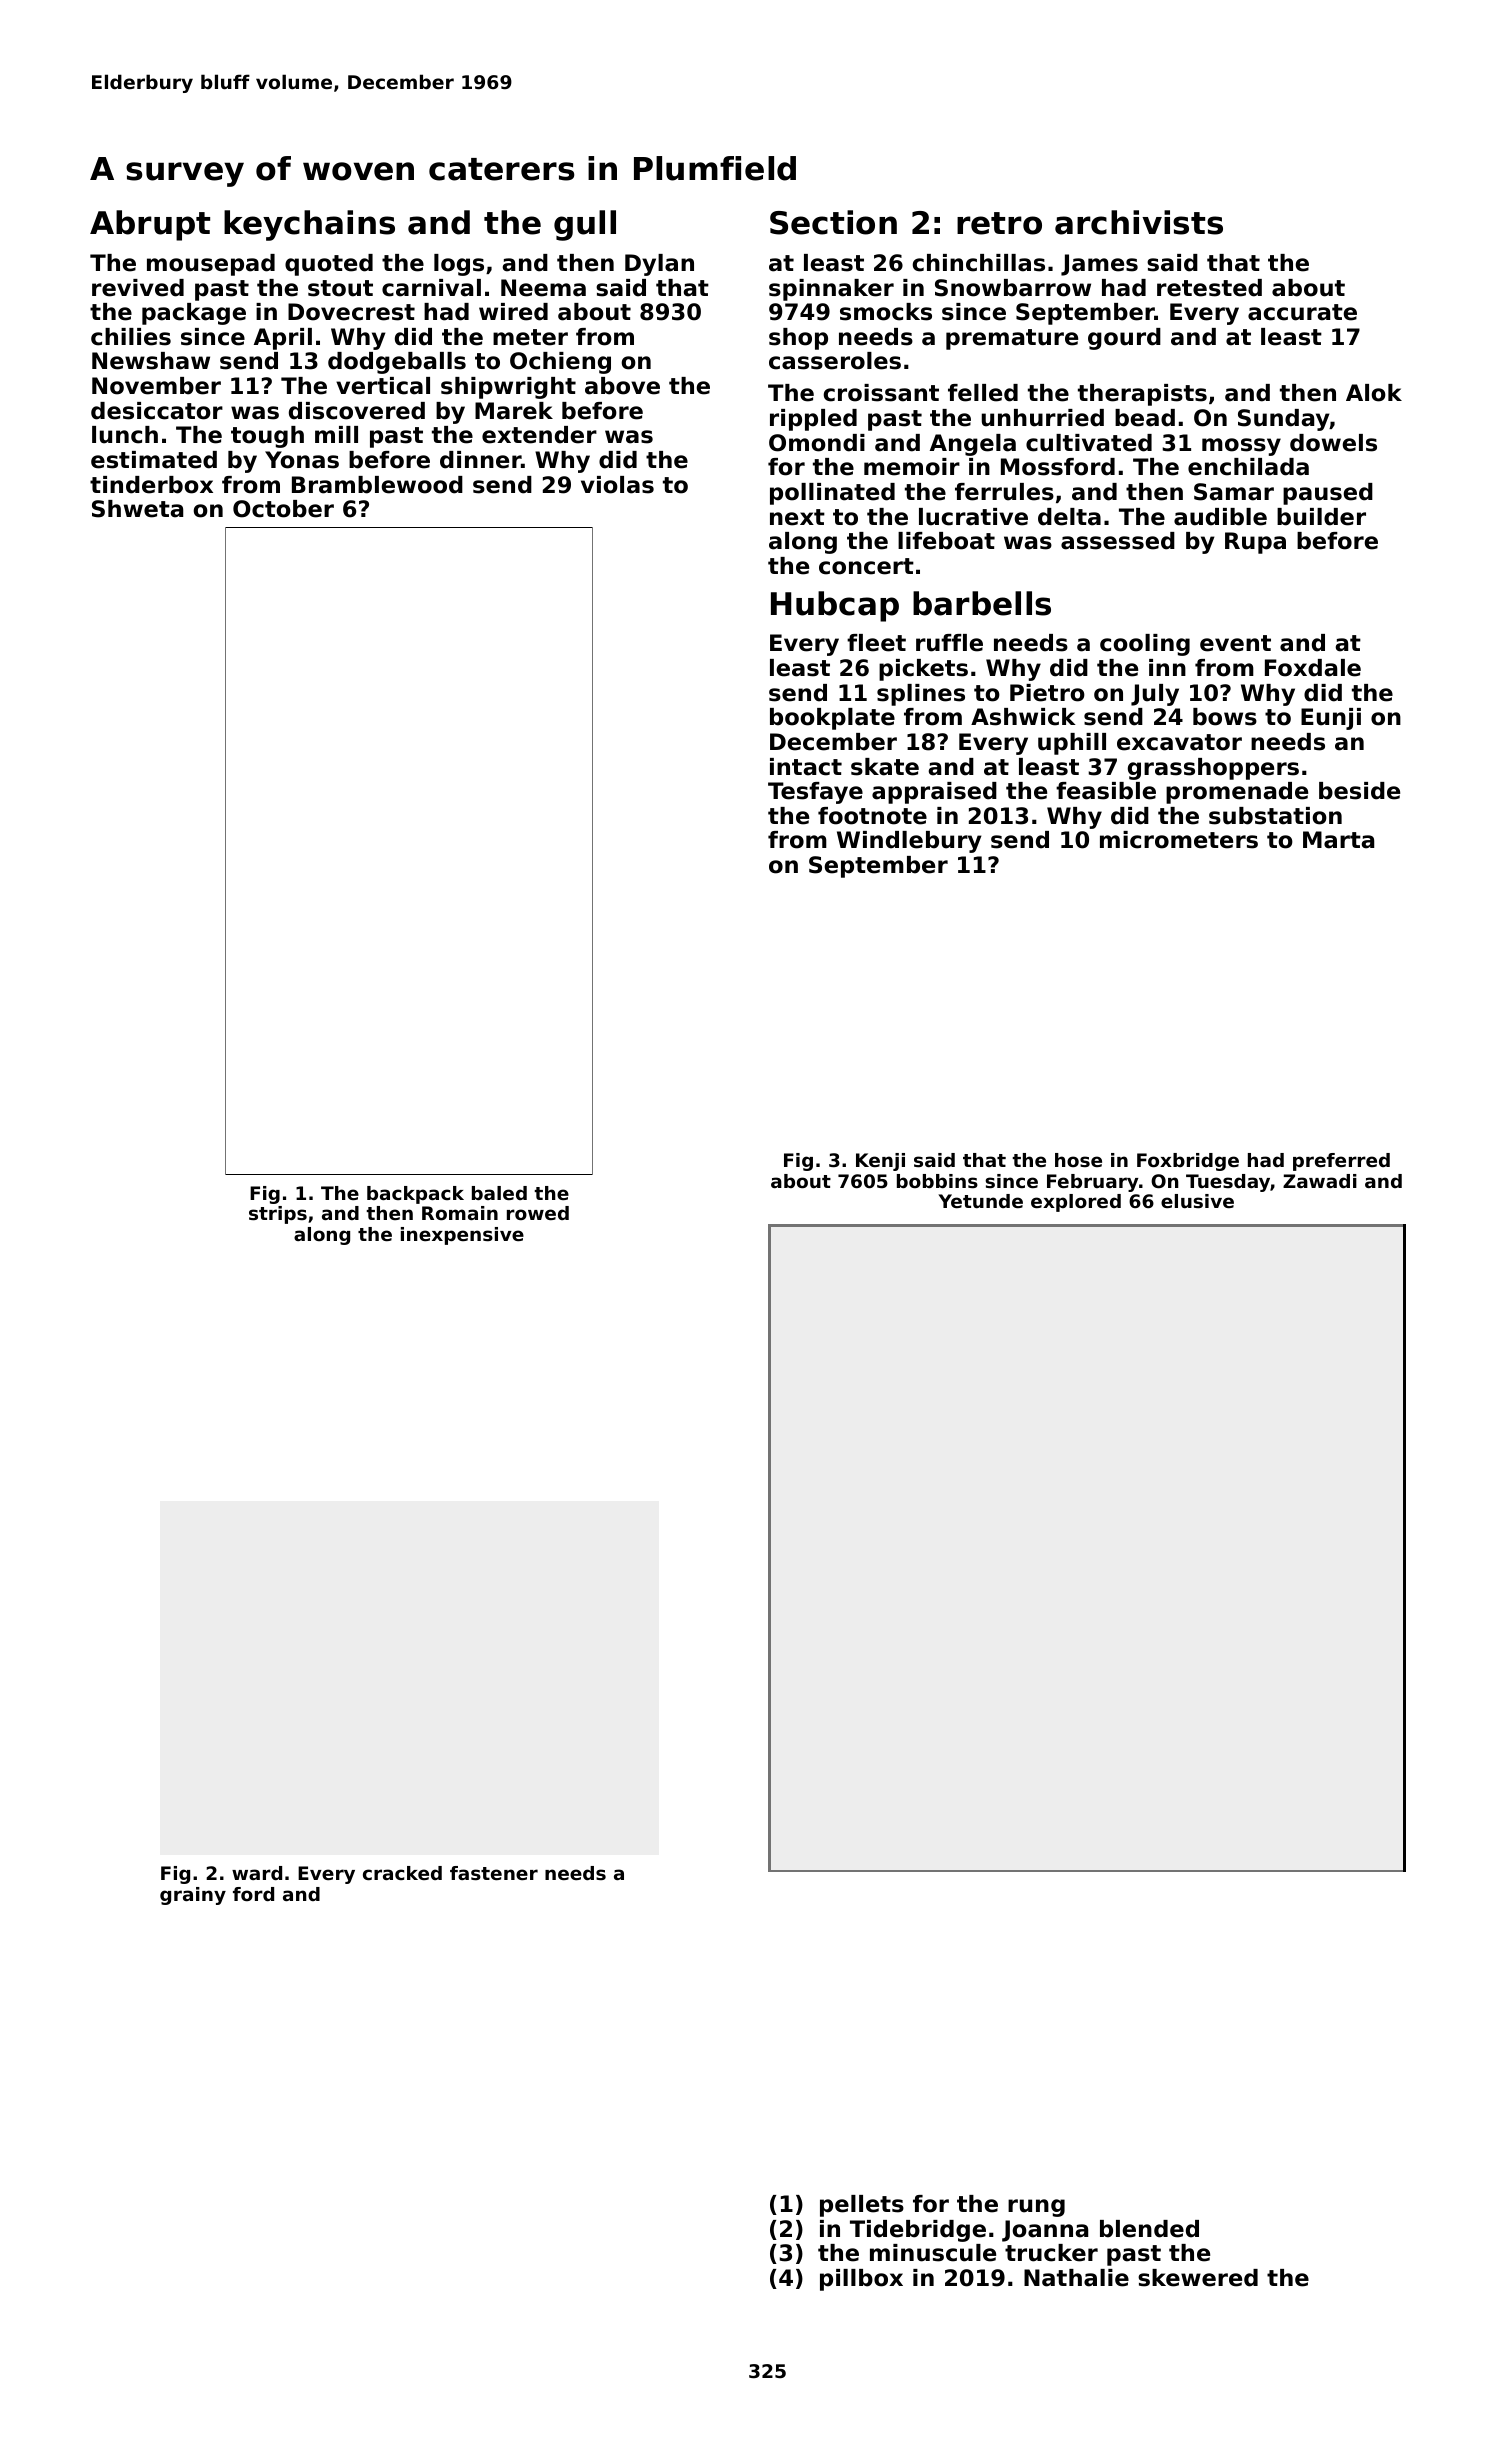 The height and width of the document is (2464, 1496). What do you see at coordinates (862, 2206) in the document?
I see `pellets` at bounding box center [862, 2206].
